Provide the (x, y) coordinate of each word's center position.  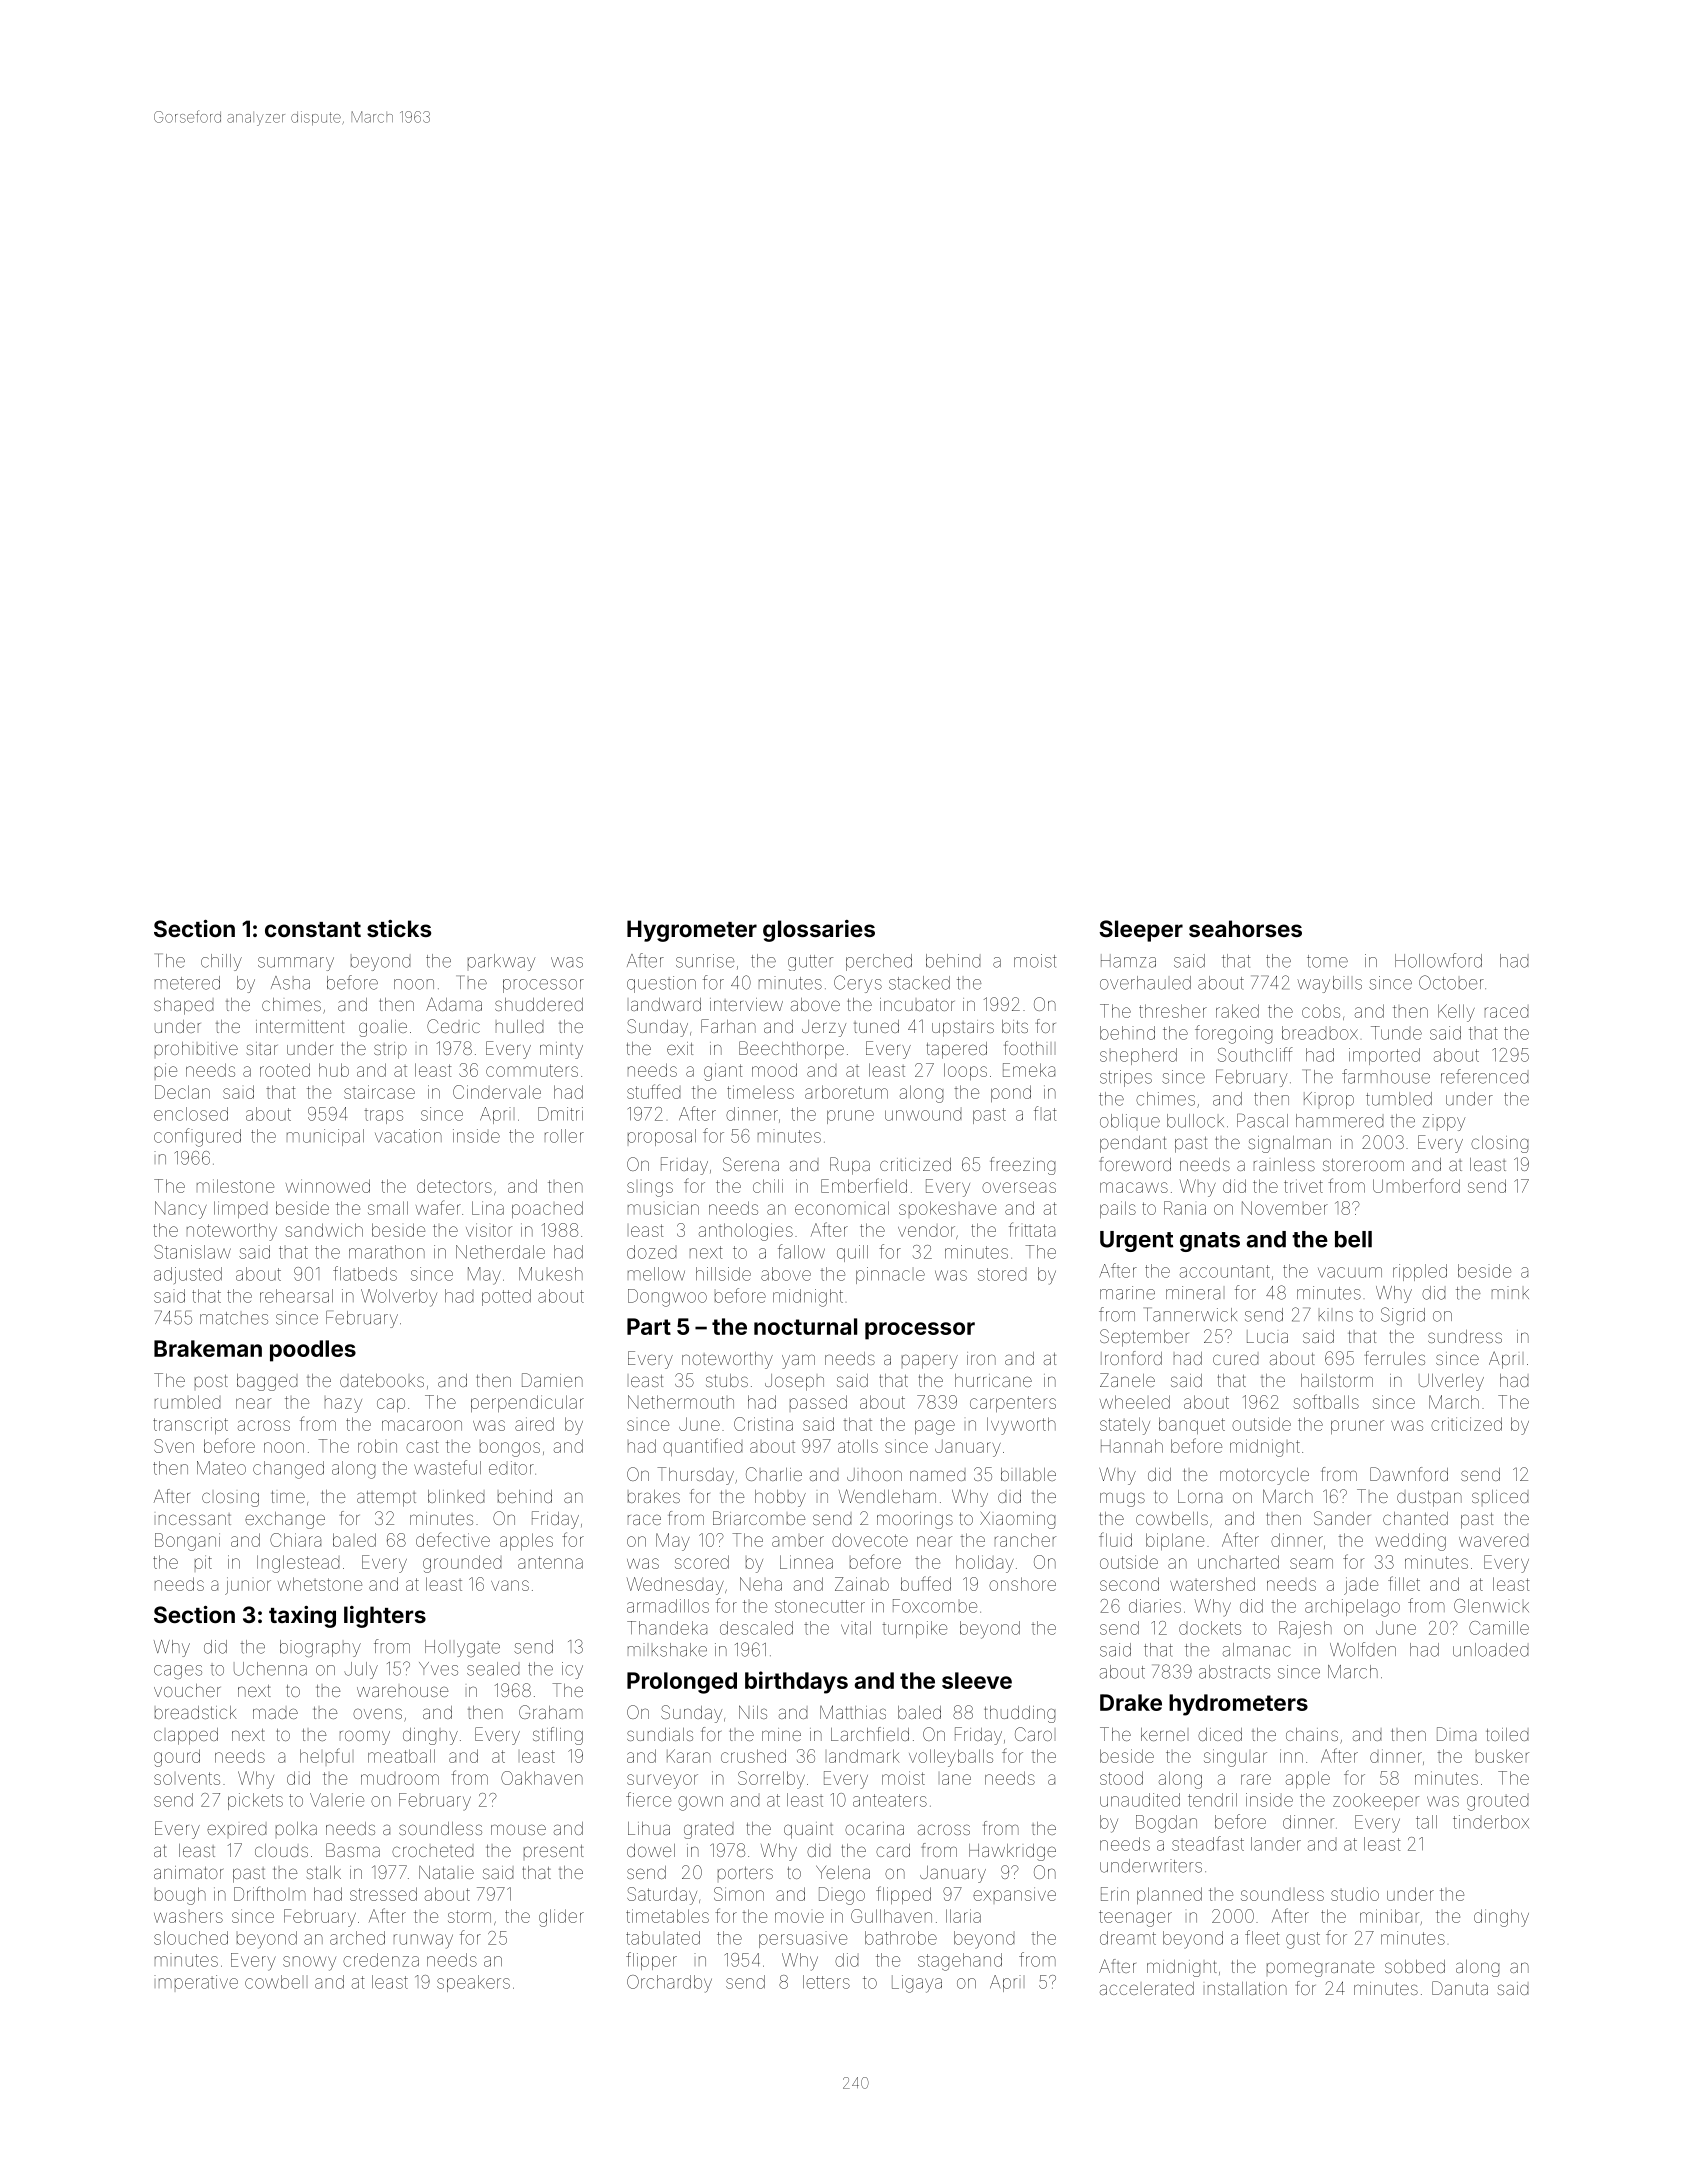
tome (1327, 961)
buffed (926, 1583)
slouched (191, 1938)
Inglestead (298, 1564)
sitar (262, 1048)
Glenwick (1491, 1606)
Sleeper (1141, 931)
